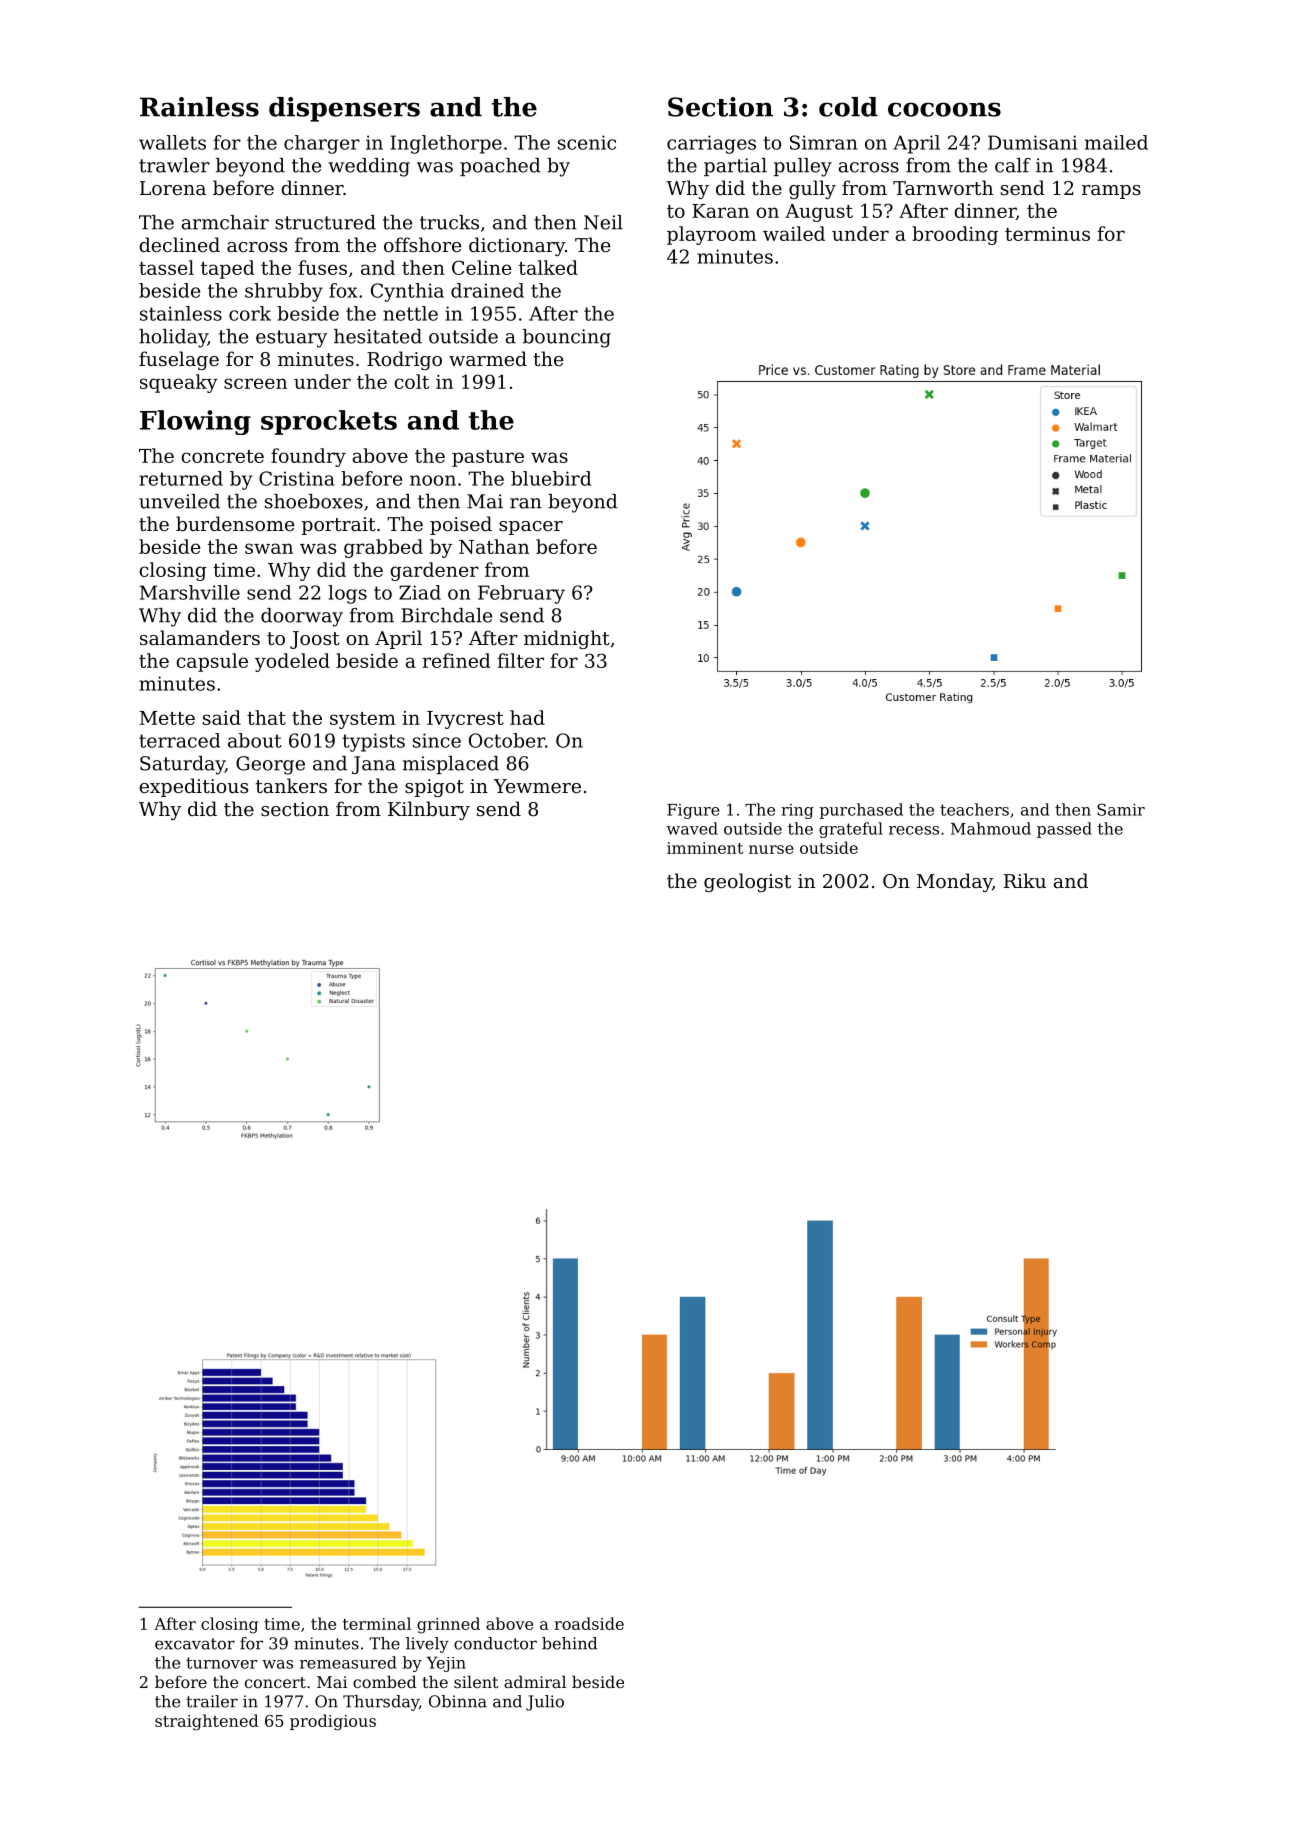 Image resolution: width=1292 pixels, height=1827 pixels. What do you see at coordinates (495, 1643) in the image?
I see `conductor` at bounding box center [495, 1643].
